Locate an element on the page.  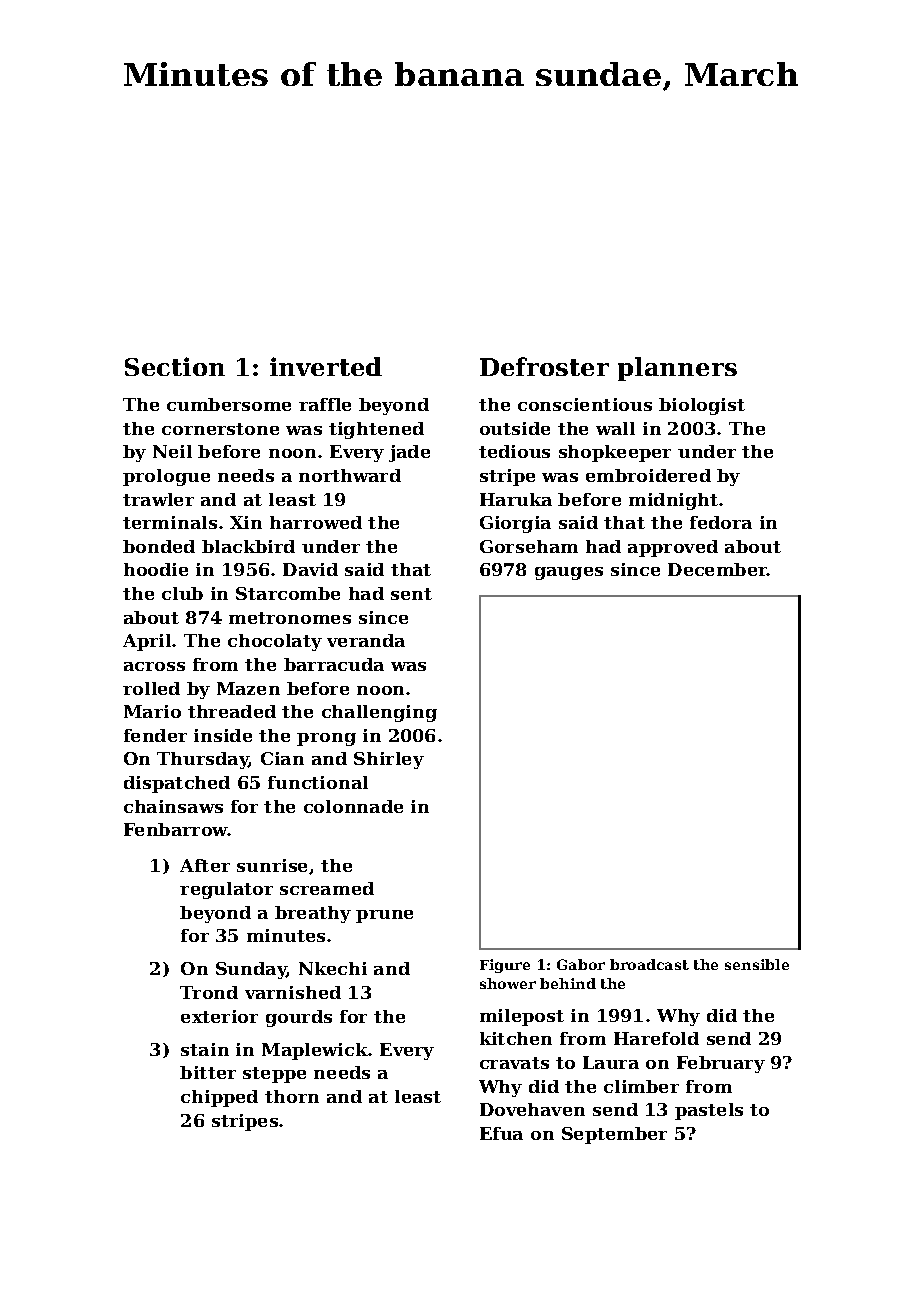
After is located at coordinates (205, 865).
